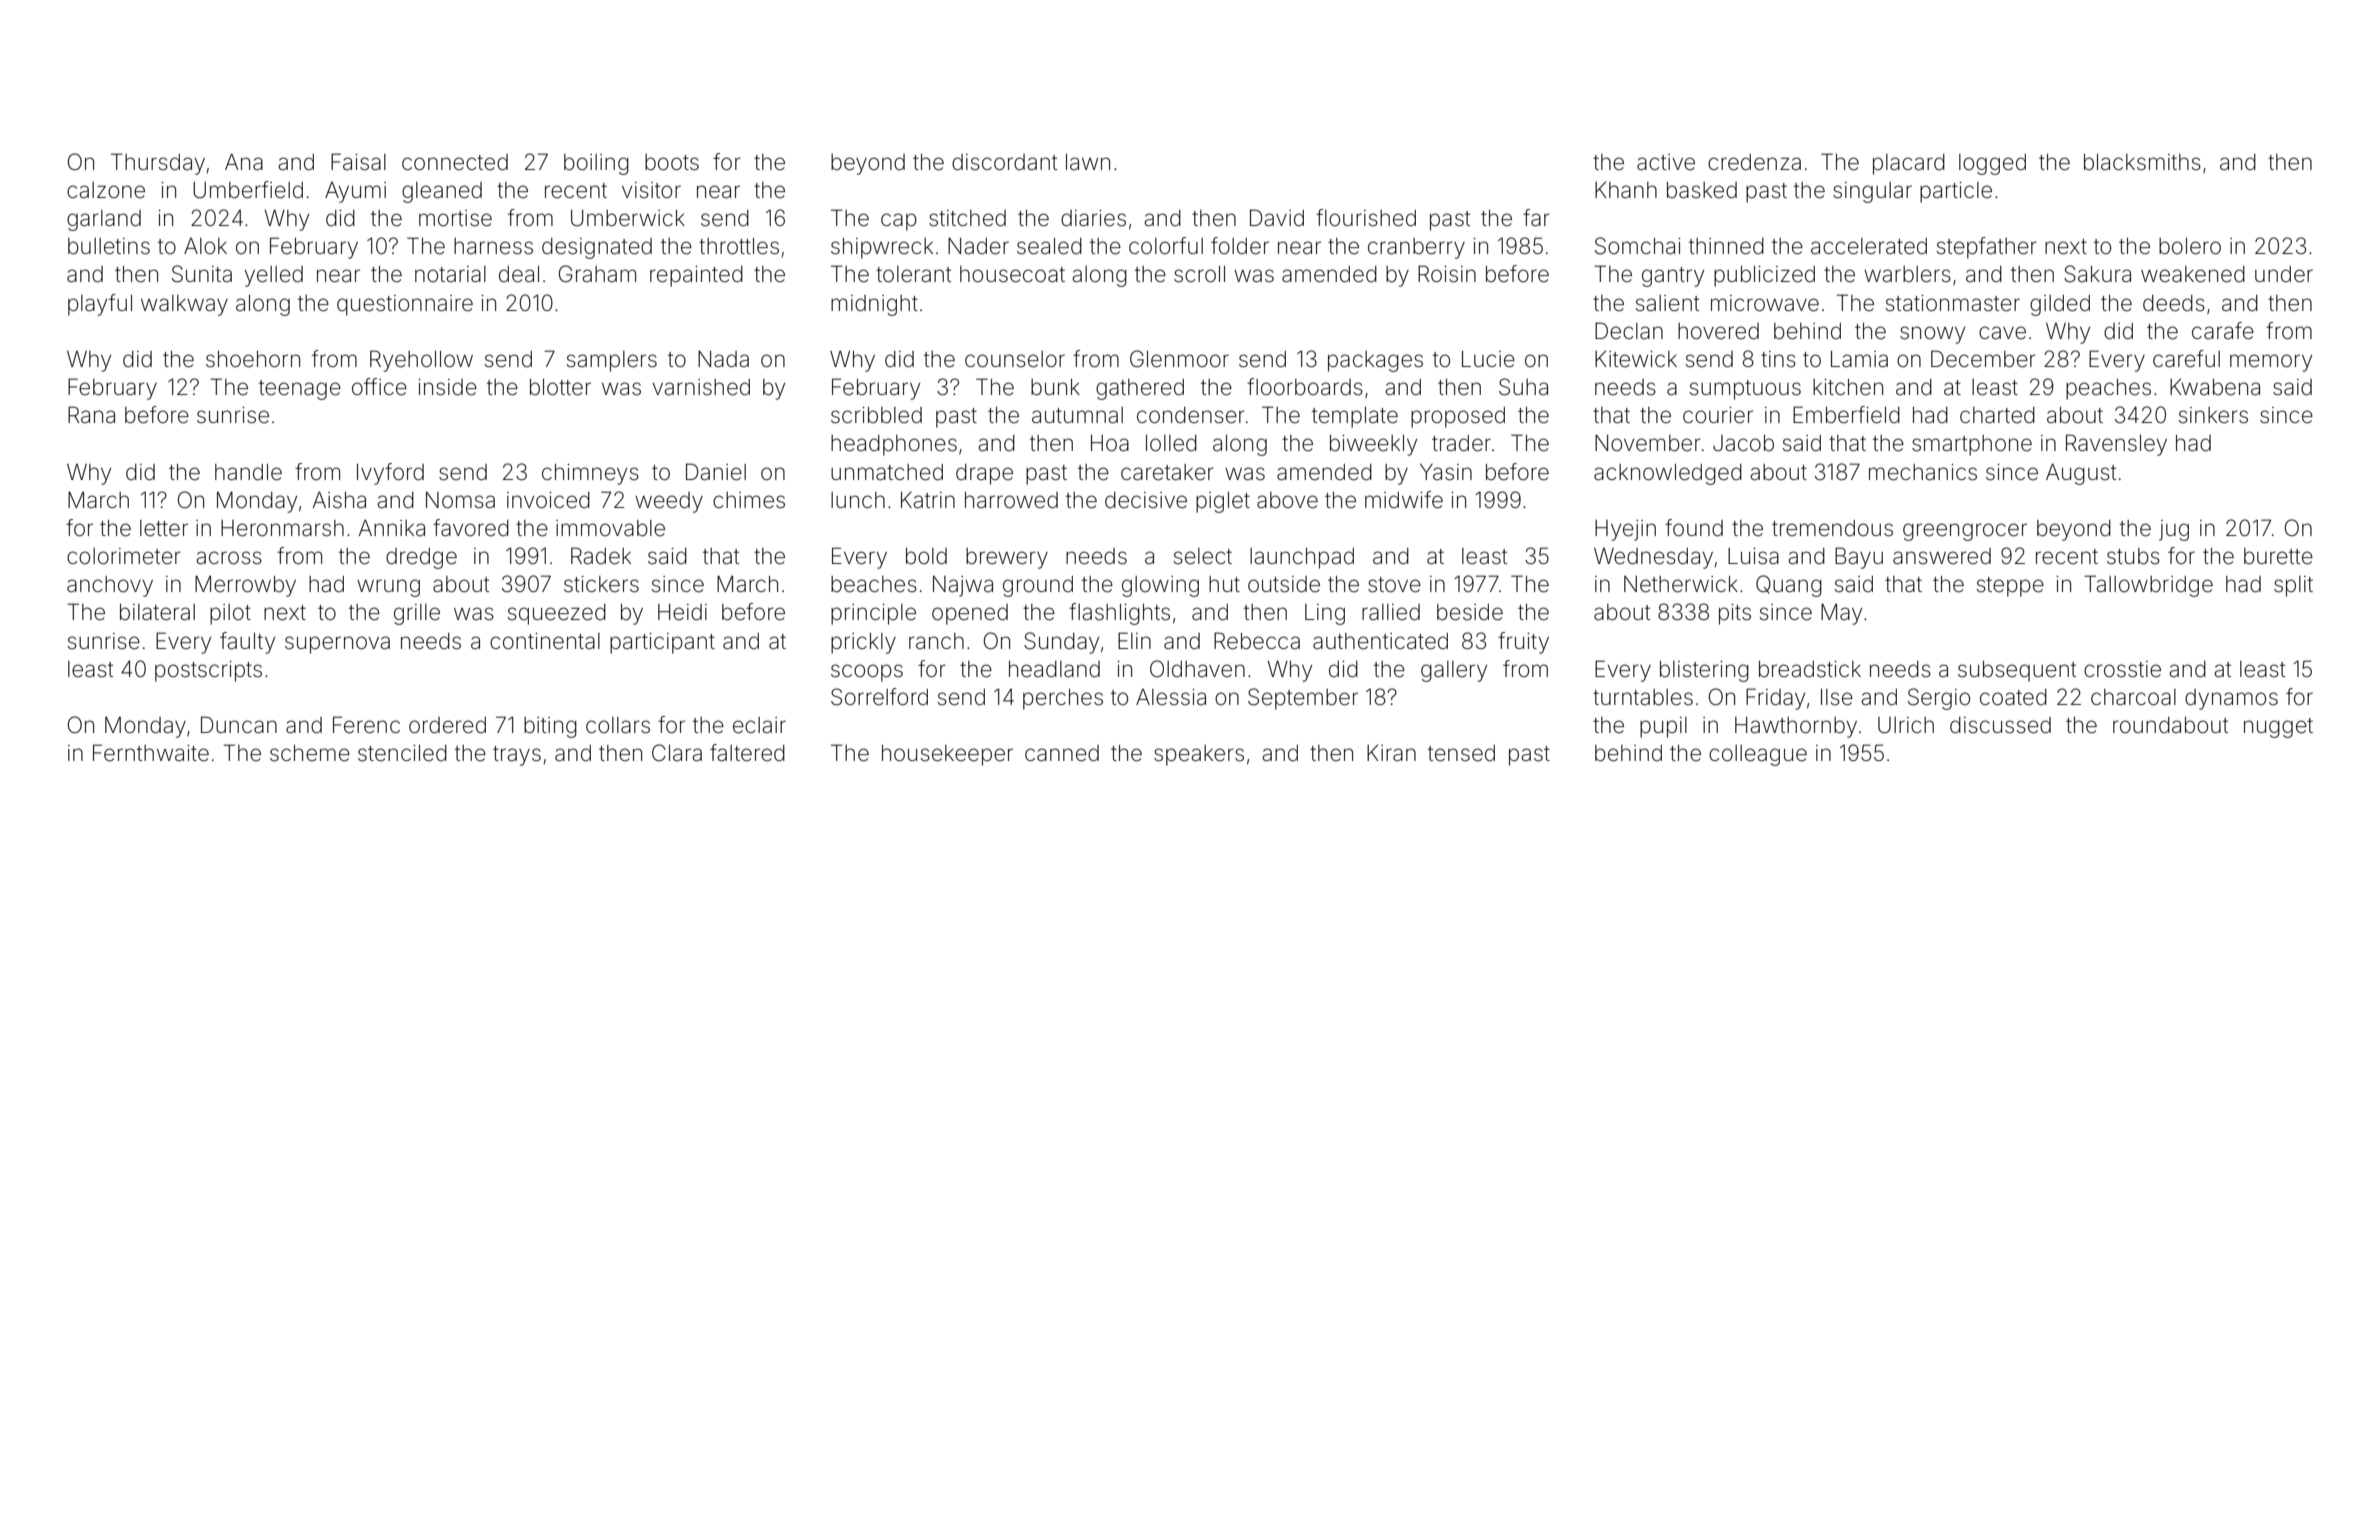 The image size is (2380, 1540). I want to click on blacksmiths, so click(2142, 162).
